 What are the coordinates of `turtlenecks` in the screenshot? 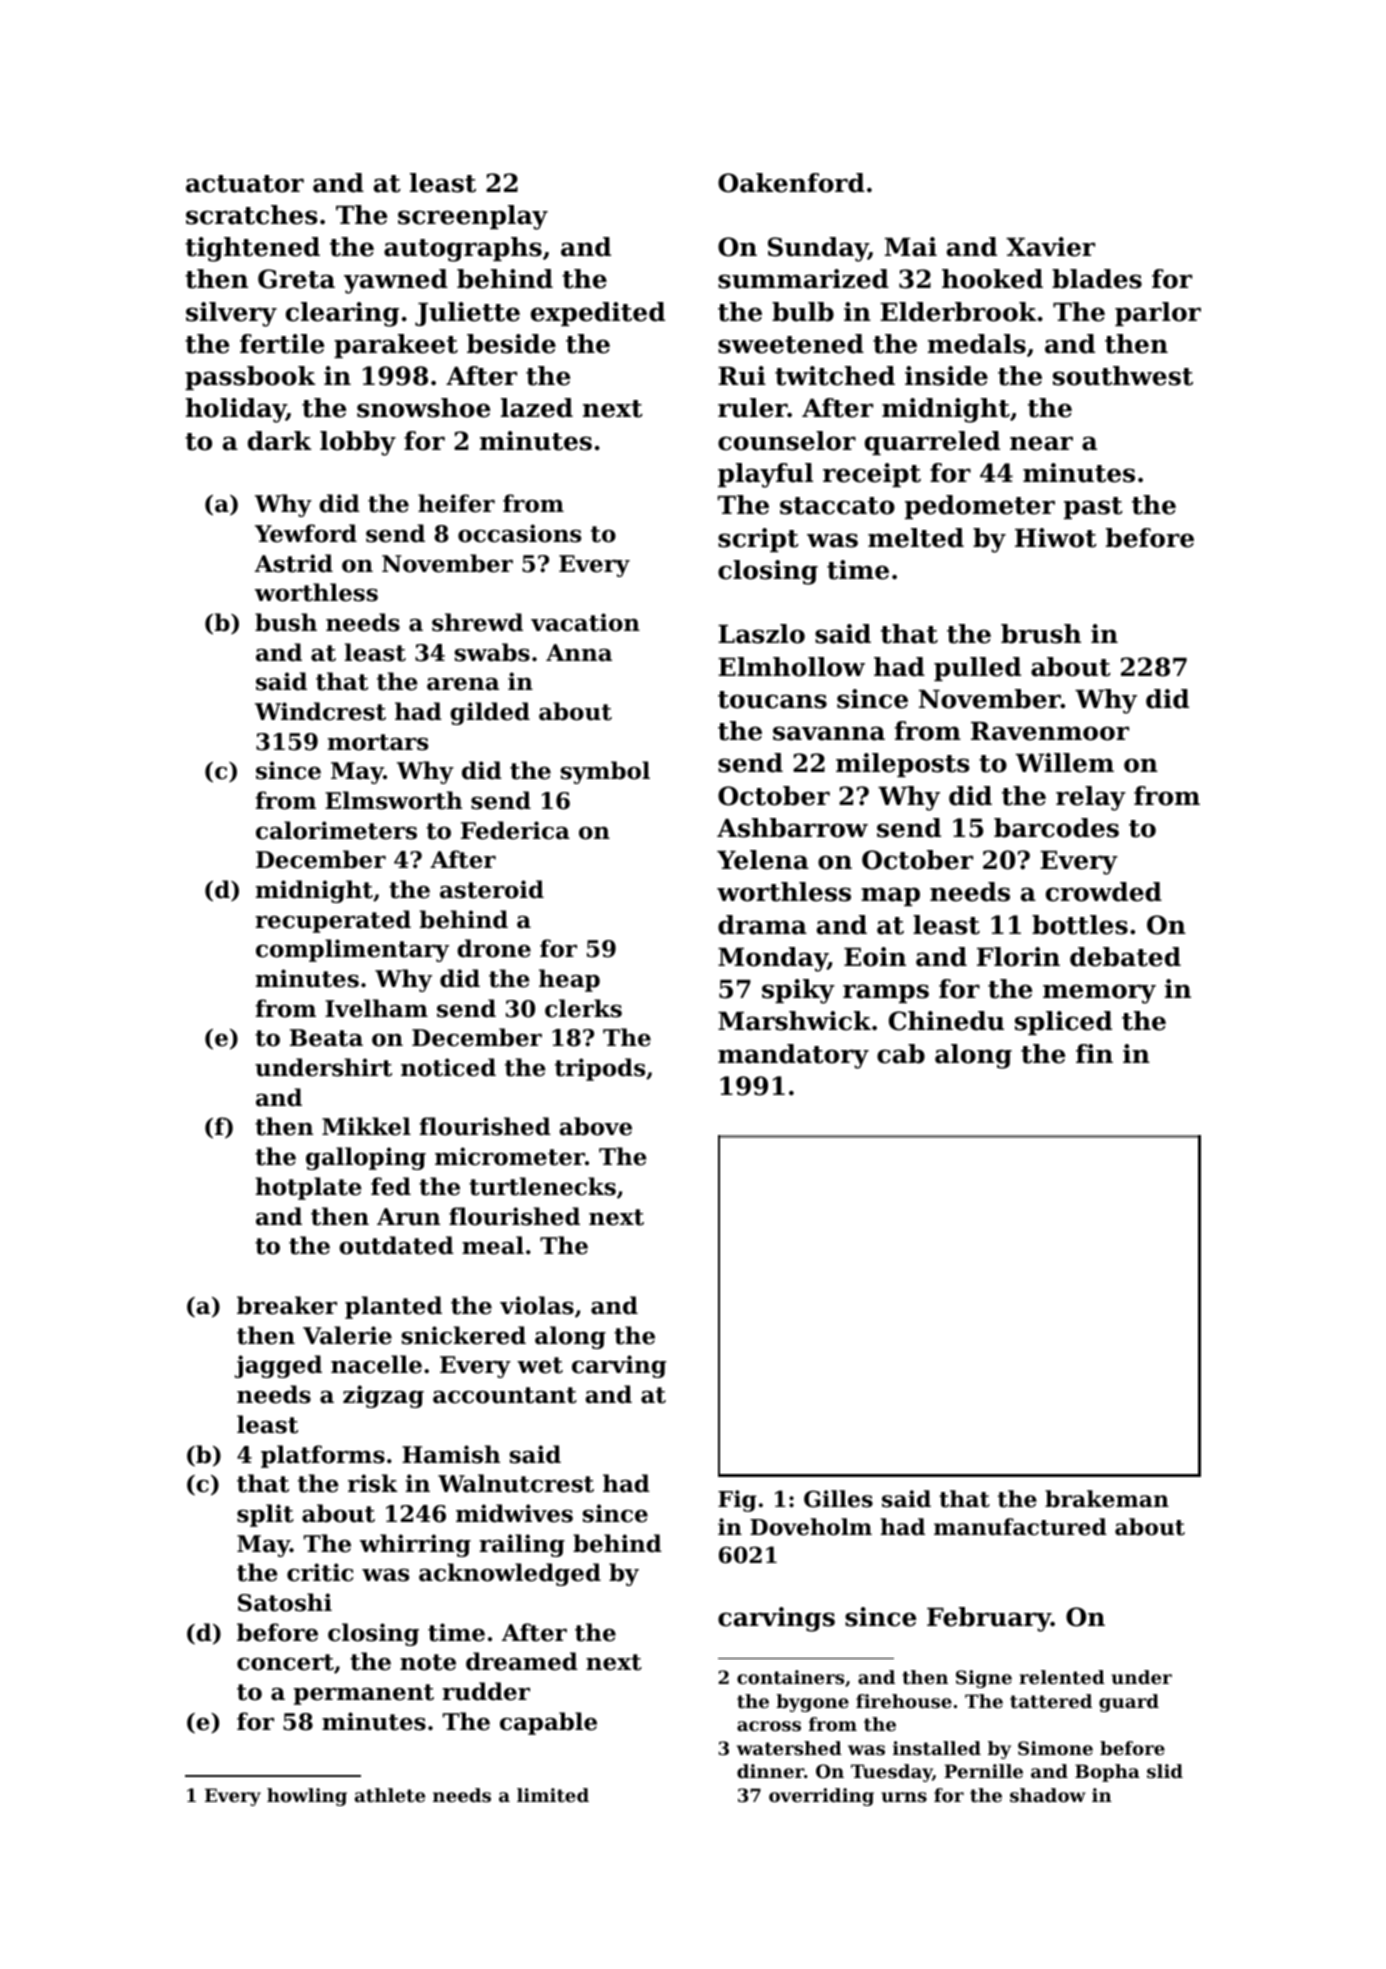 It's located at (542, 1186).
